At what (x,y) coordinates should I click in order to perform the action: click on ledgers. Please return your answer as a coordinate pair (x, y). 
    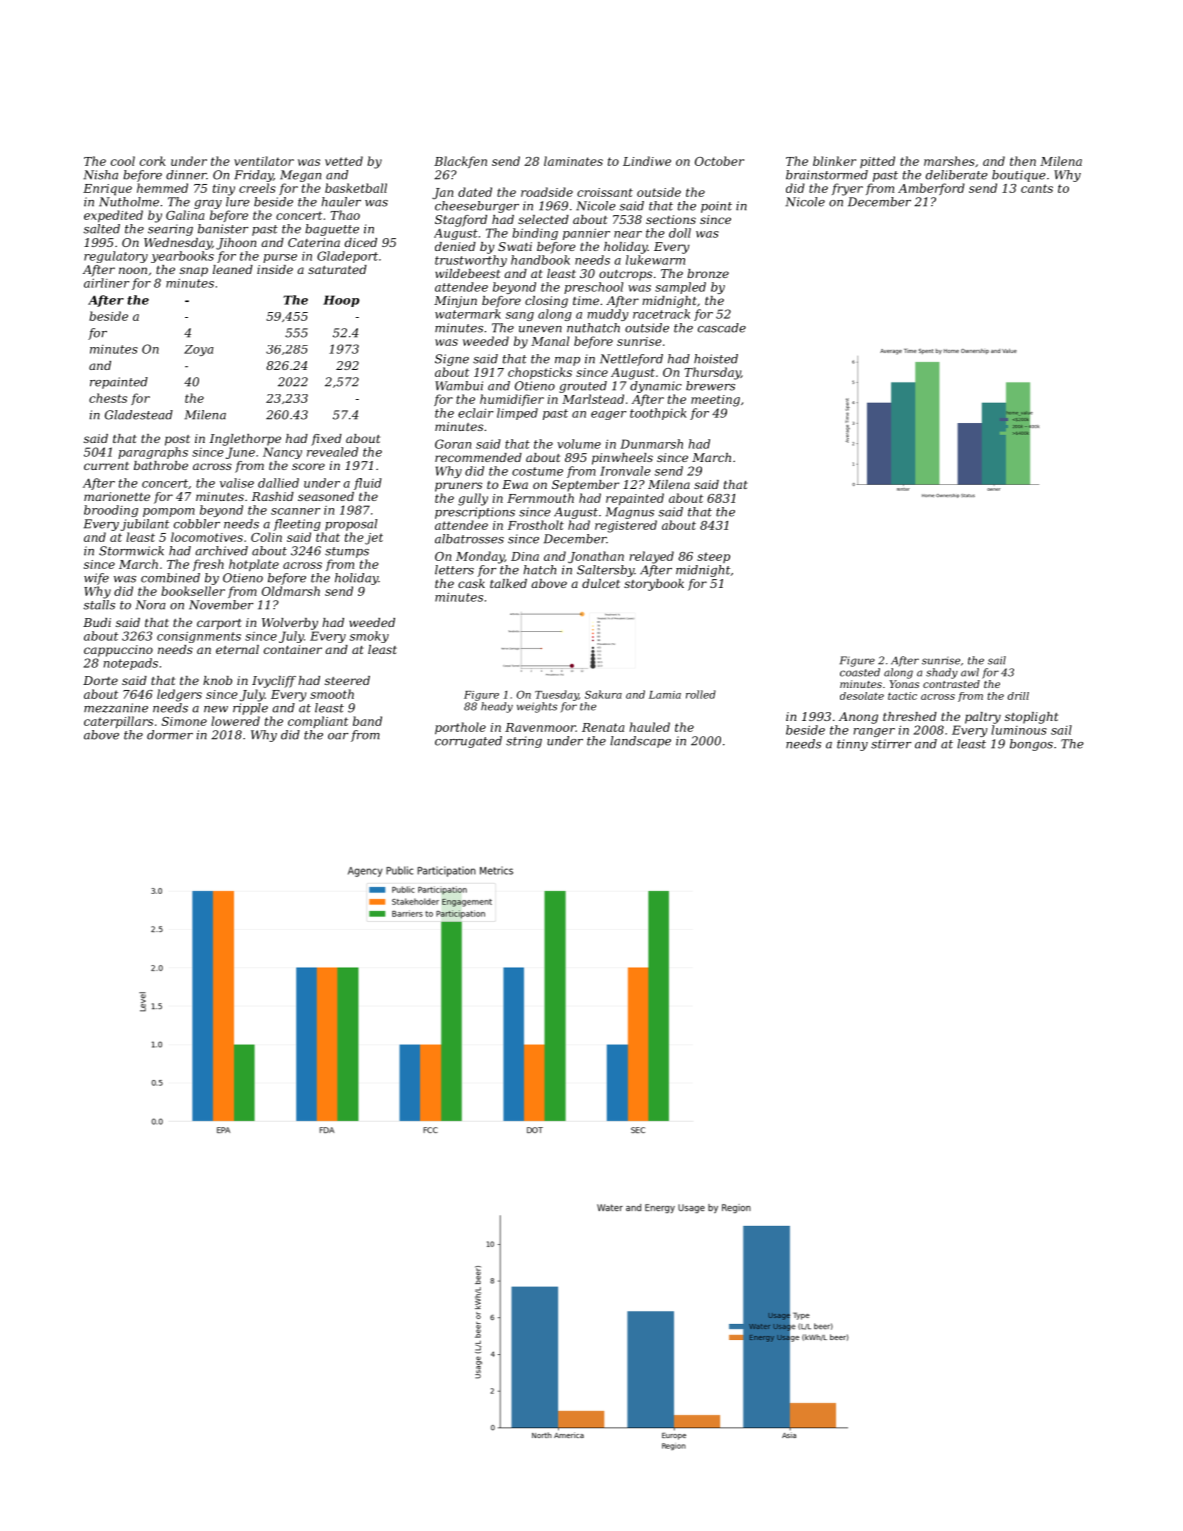
    Looking at the image, I should click on (179, 695).
